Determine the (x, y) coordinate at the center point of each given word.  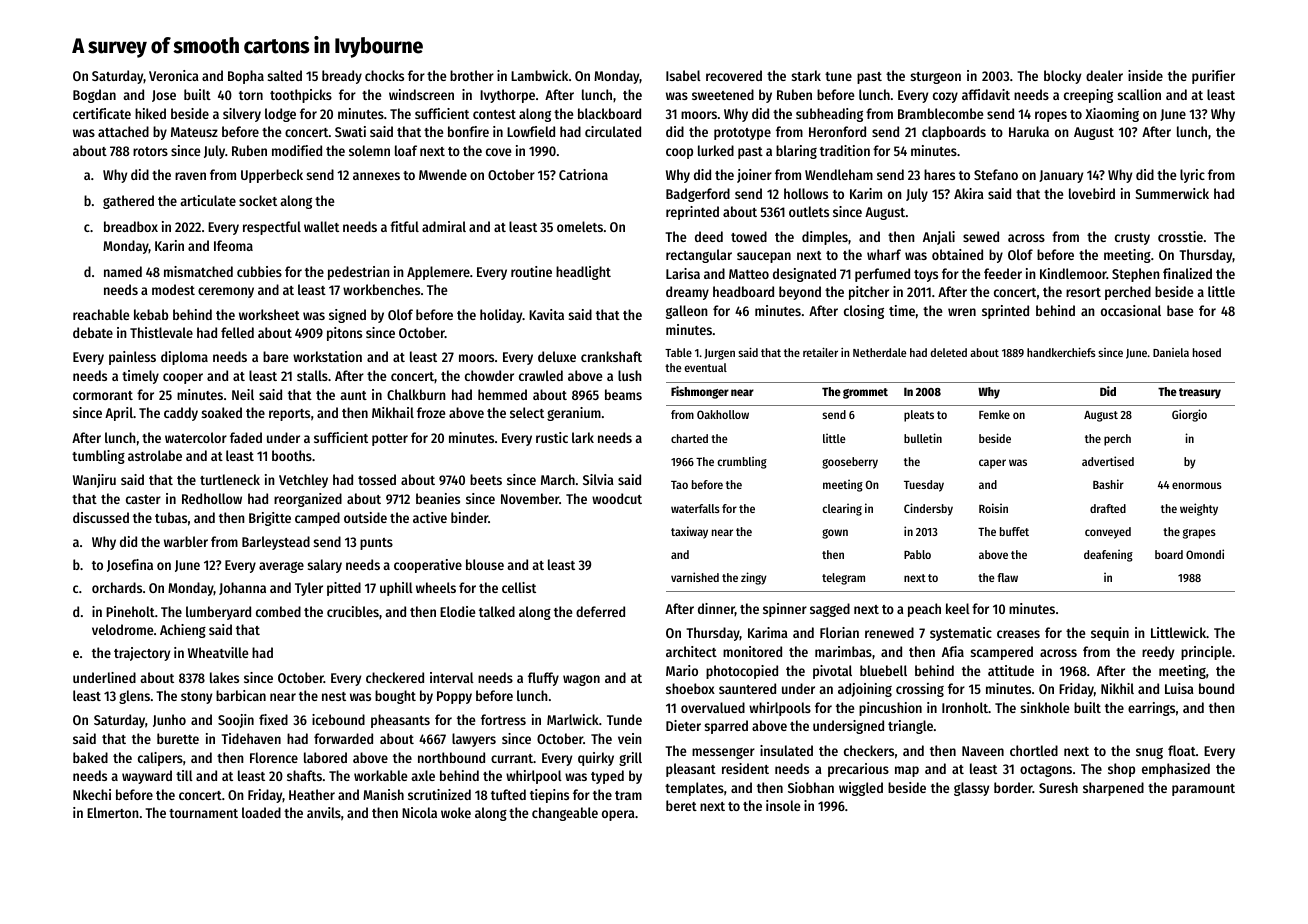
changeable (565, 814)
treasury (1200, 393)
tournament (203, 813)
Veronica (174, 75)
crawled (541, 375)
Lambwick (539, 75)
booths (292, 455)
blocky (1062, 77)
